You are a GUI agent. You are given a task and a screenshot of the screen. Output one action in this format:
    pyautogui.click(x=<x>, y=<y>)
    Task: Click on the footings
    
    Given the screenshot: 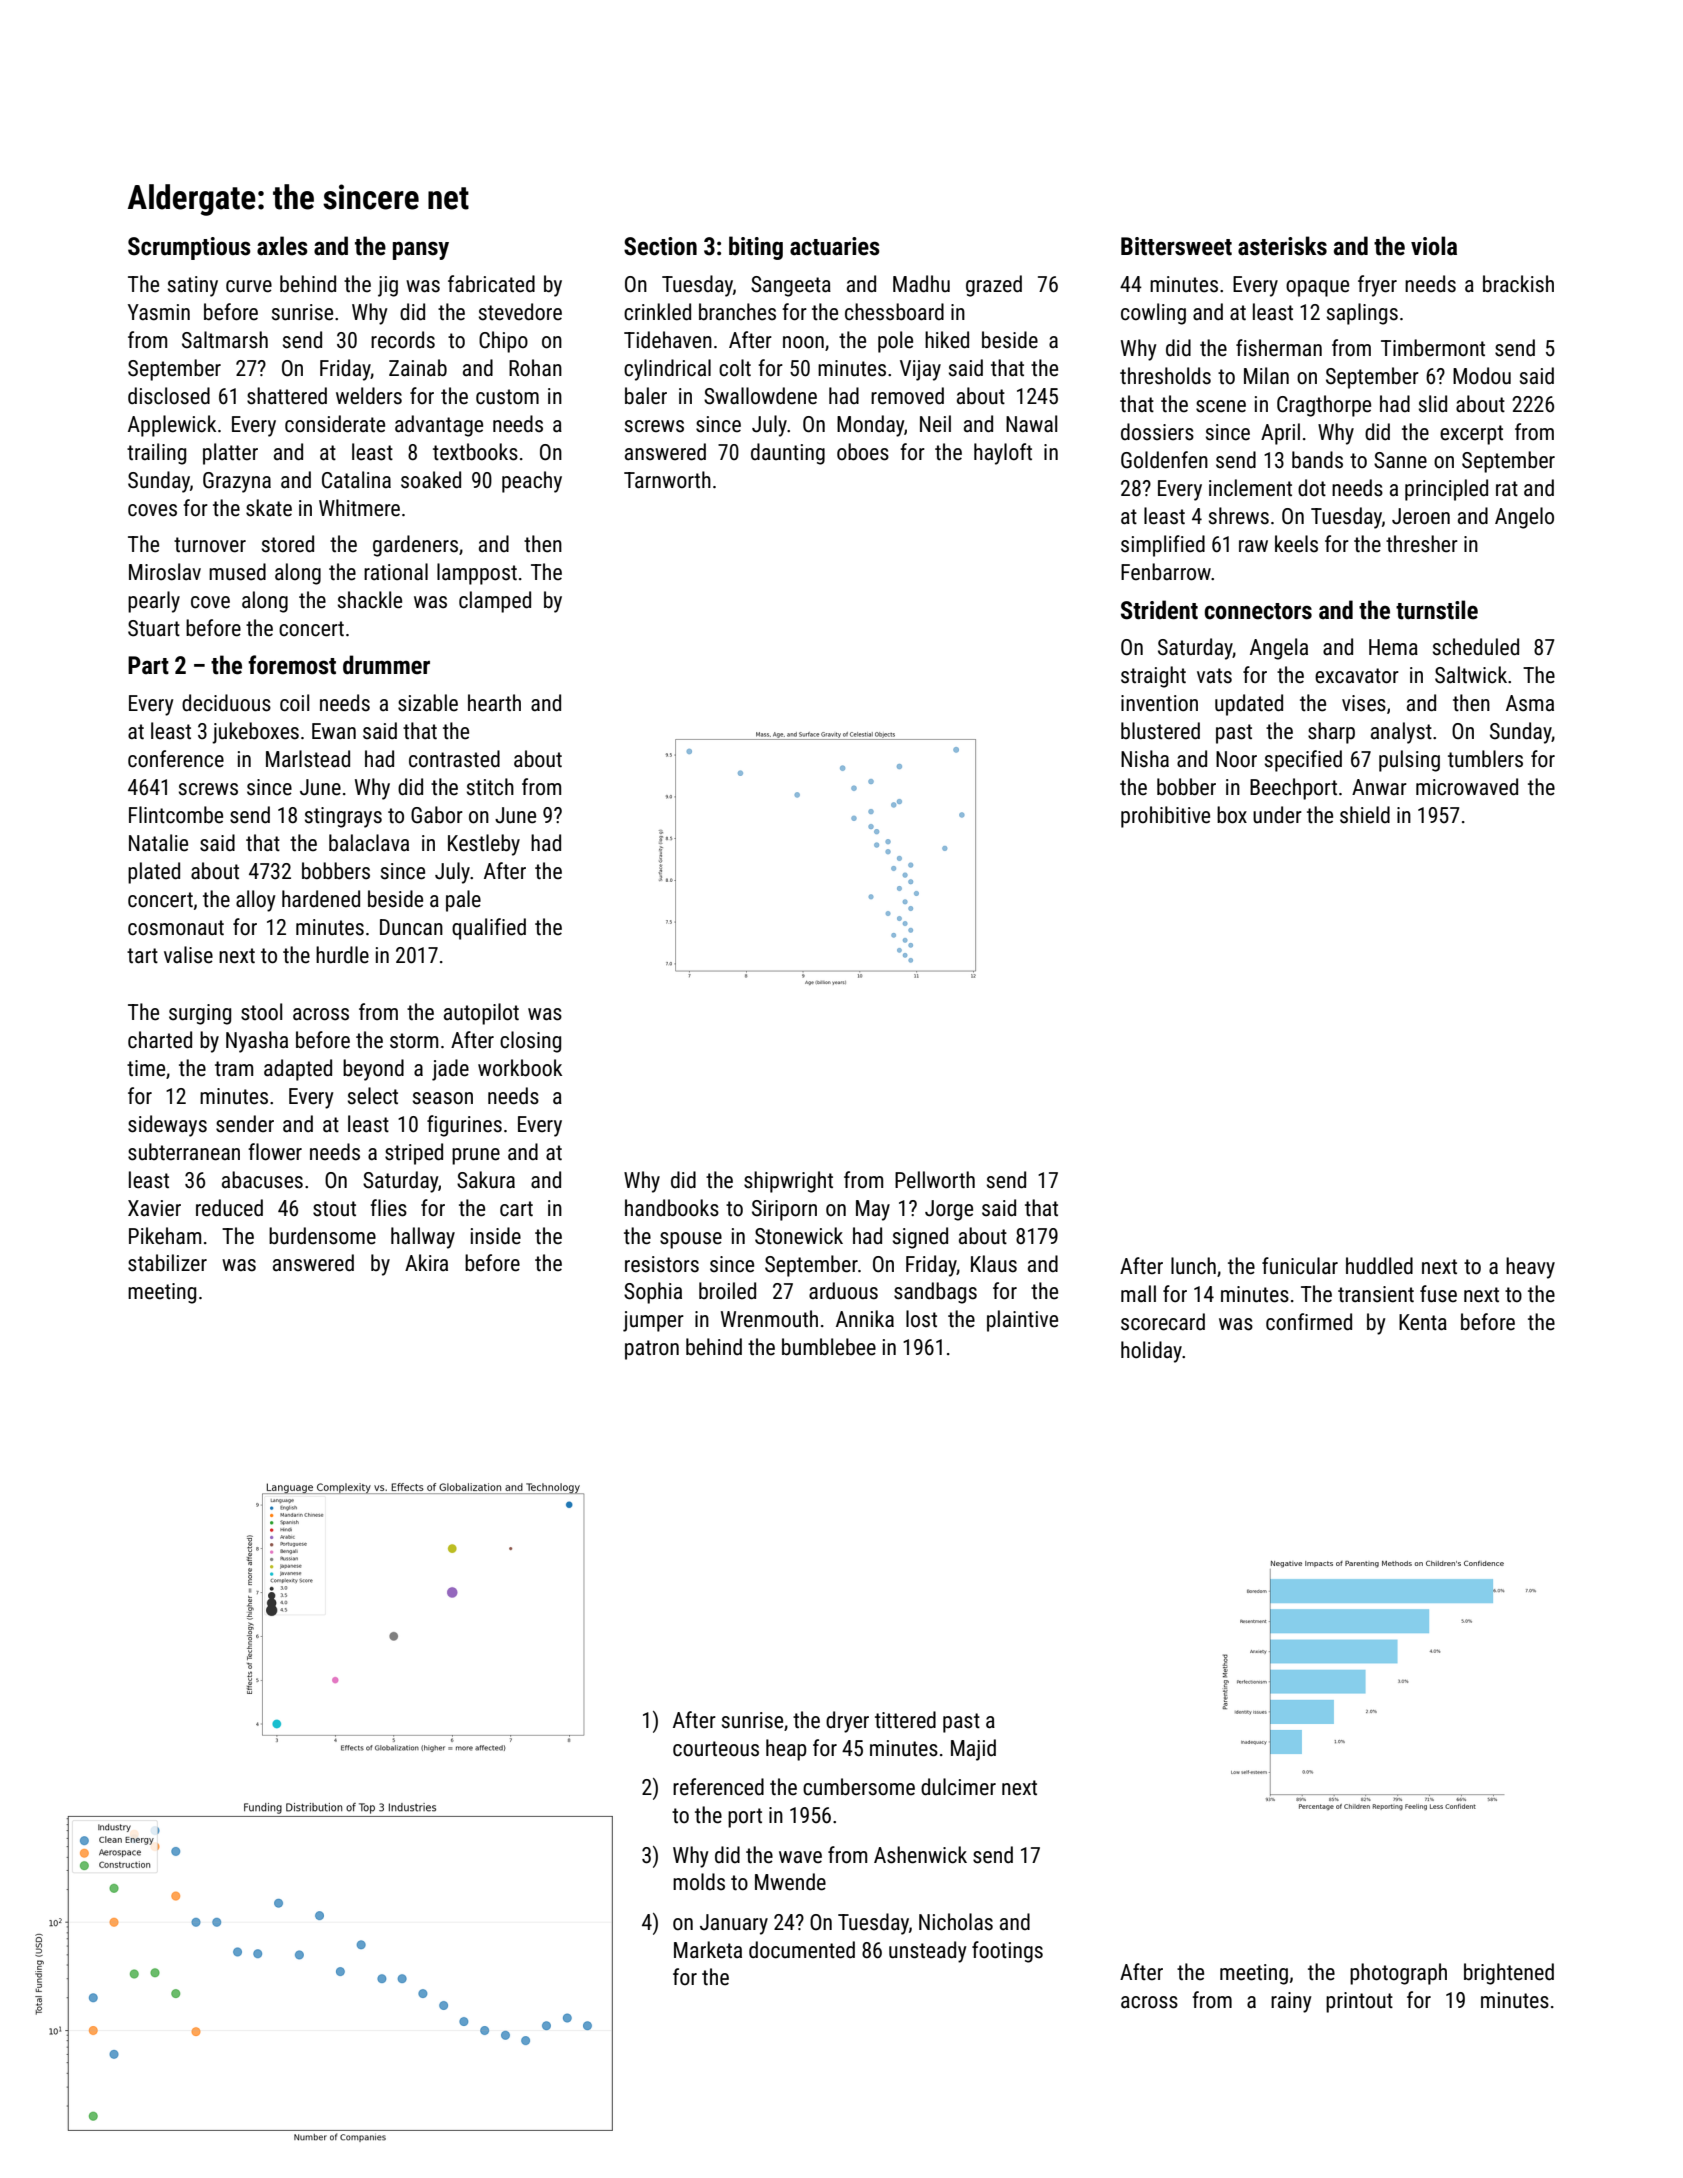 What is the action you would take?
    pyautogui.click(x=1007, y=1952)
